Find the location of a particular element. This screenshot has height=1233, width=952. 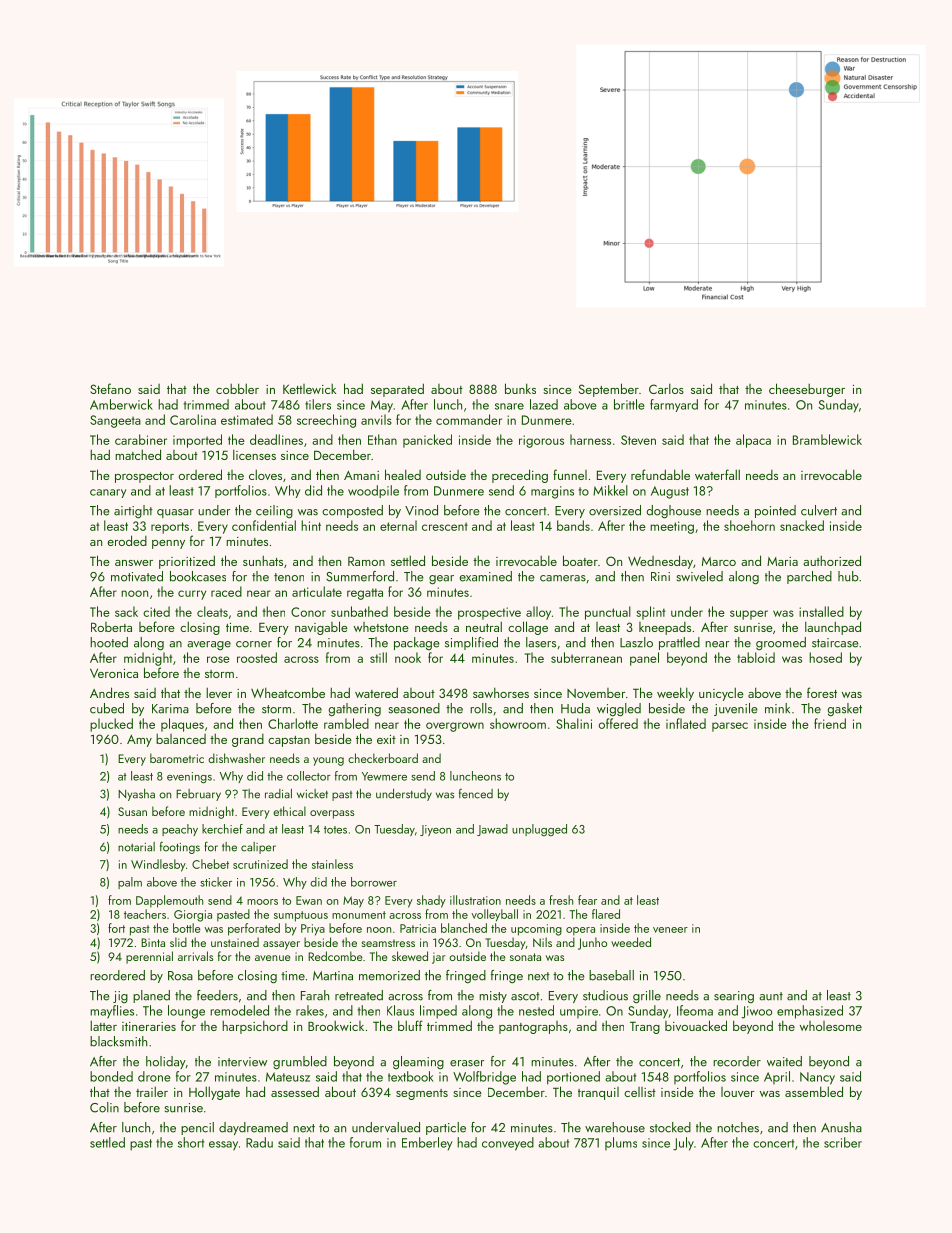

preceding is located at coordinates (520, 476).
